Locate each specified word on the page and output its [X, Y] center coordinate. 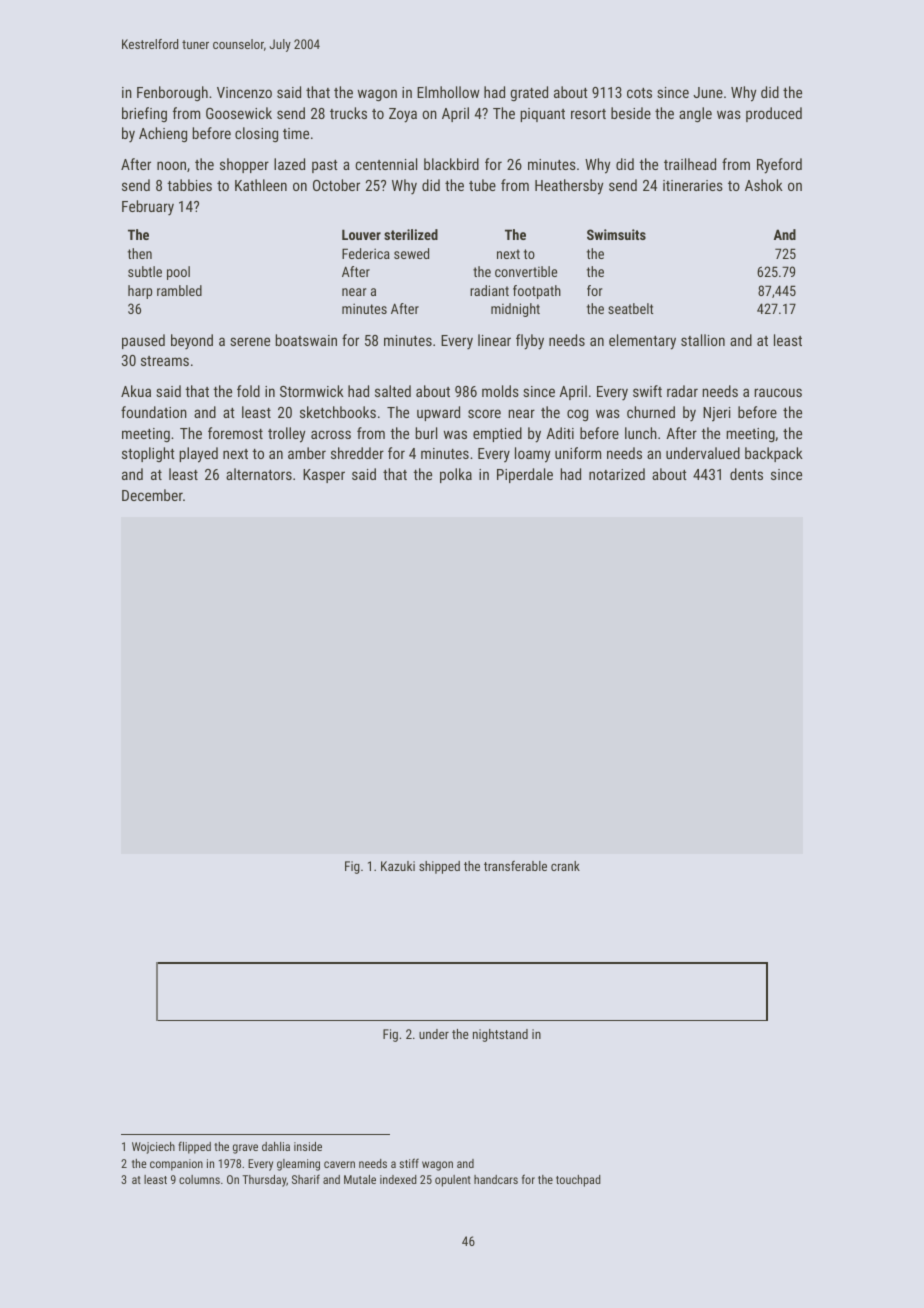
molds [500, 391]
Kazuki [398, 866]
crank [565, 866]
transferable [515, 866]
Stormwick [312, 391]
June [708, 92]
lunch [641, 433]
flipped [194, 1148]
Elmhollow [448, 92]
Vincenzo [244, 92]
